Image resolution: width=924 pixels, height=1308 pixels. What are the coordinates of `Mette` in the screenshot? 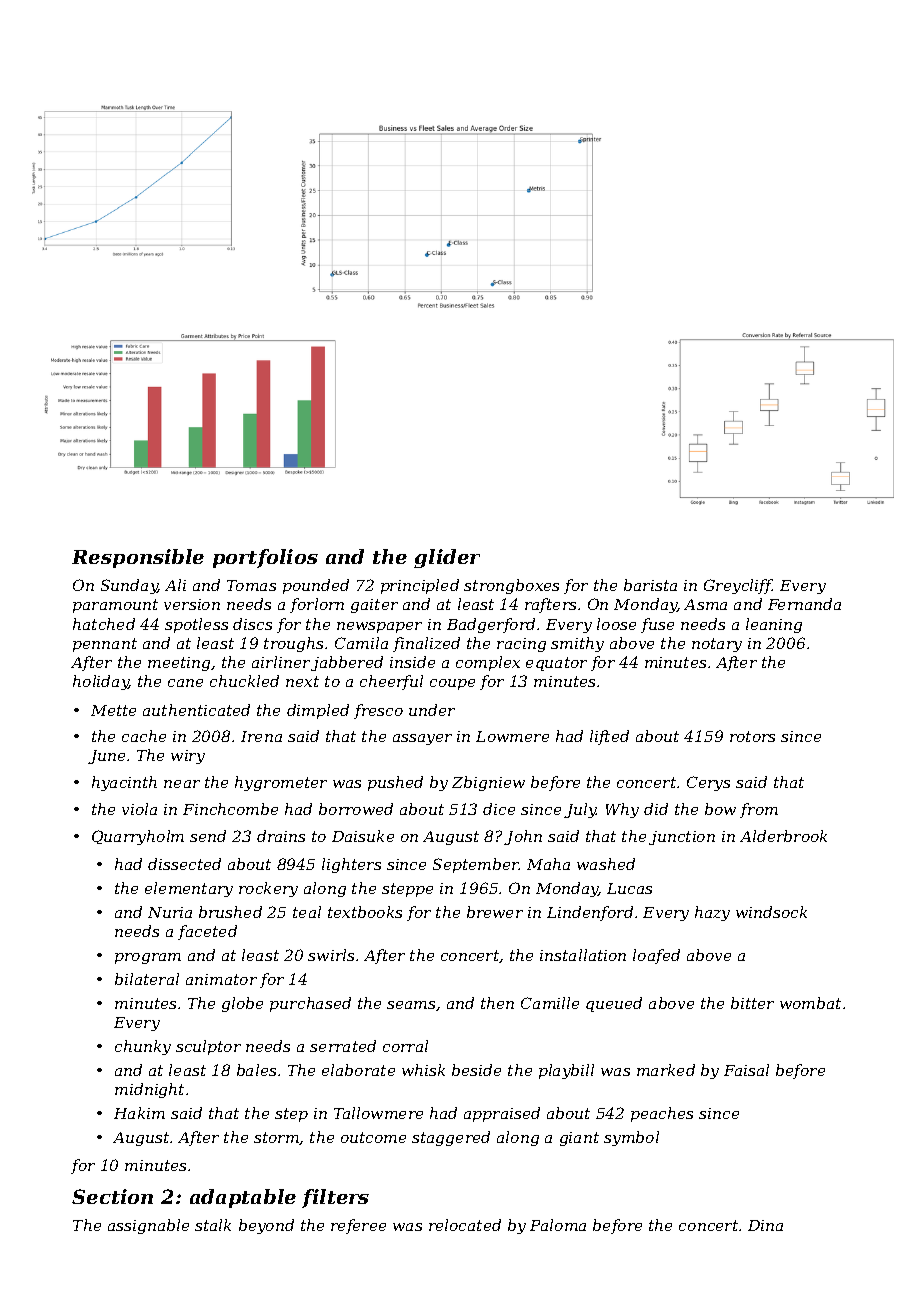 It's located at (113, 710).
